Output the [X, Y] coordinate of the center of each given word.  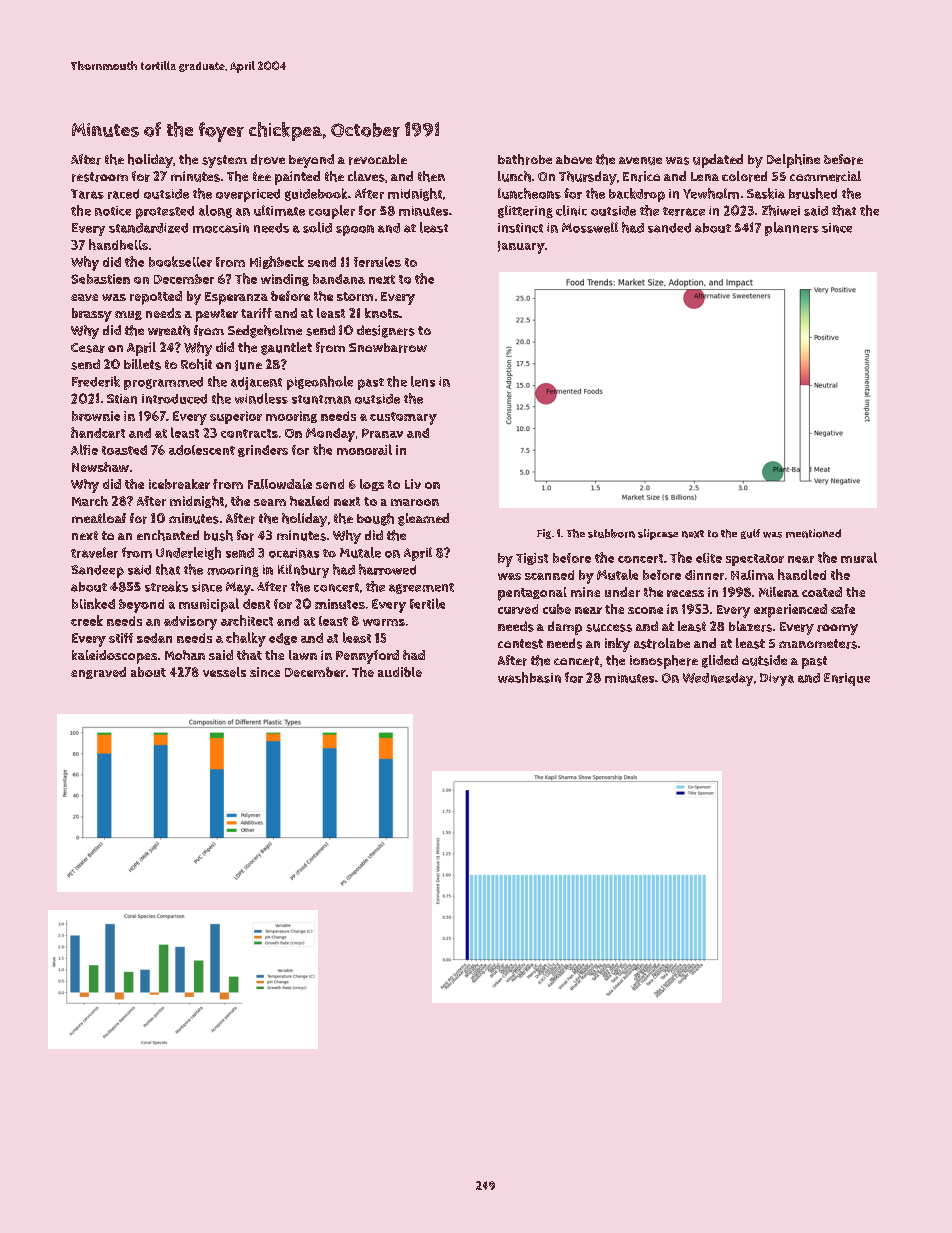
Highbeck [277, 262]
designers [386, 331]
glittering [525, 211]
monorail [364, 449]
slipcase [658, 534]
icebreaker [179, 484]
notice [113, 211]
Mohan [185, 655]
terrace [684, 211]
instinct [520, 228]
